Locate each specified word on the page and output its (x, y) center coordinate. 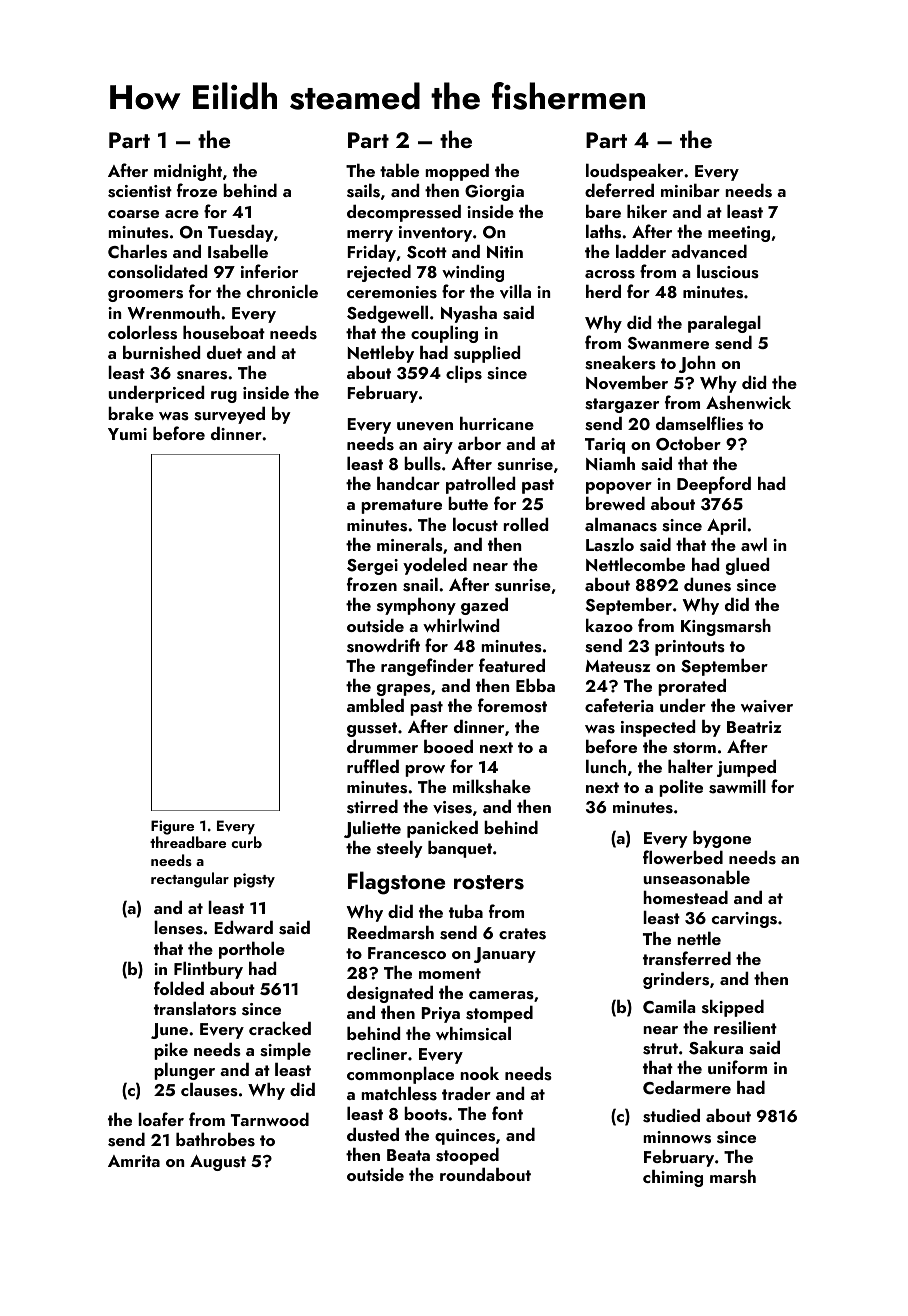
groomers (145, 296)
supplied (487, 354)
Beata (408, 1155)
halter (690, 766)
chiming (673, 1178)
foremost (512, 705)
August (218, 1163)
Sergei (372, 567)
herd (603, 291)
